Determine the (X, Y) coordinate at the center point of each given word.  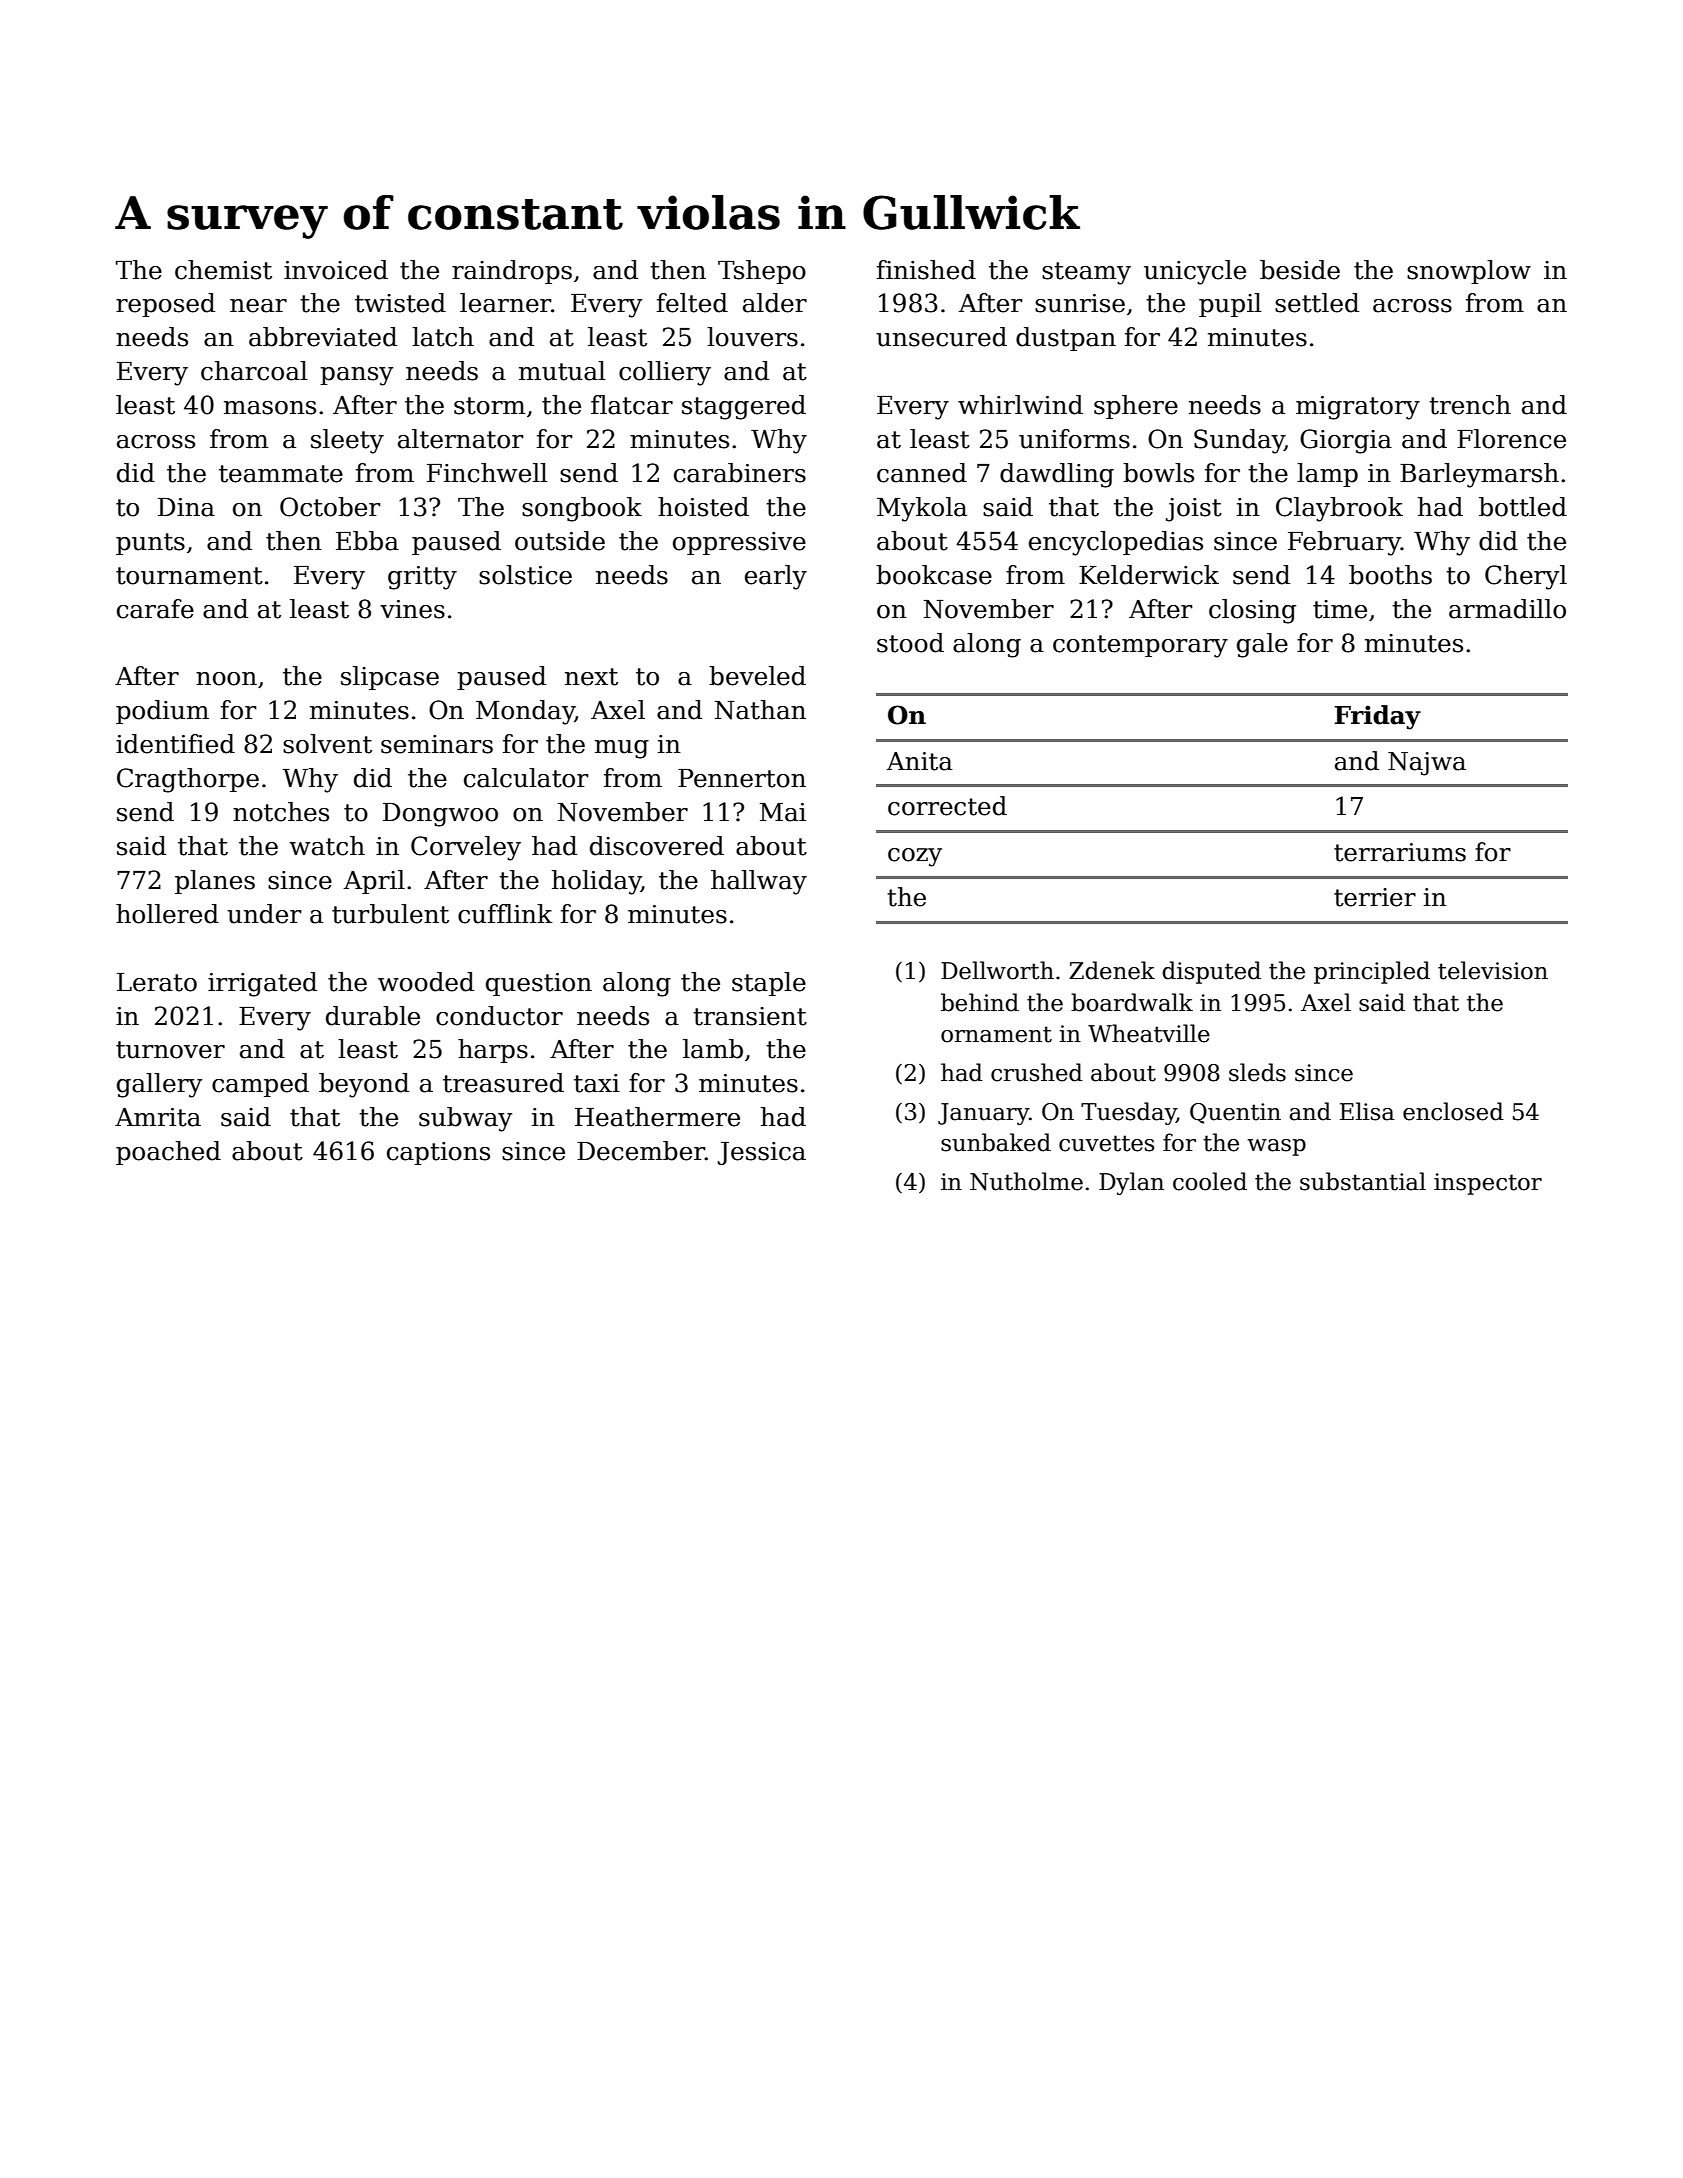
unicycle (1195, 272)
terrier (1375, 897)
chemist (223, 270)
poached (168, 1153)
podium (162, 712)
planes (215, 882)
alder (775, 303)
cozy (915, 857)
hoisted (703, 507)
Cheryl (1526, 577)
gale (1262, 645)
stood (910, 643)
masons (270, 408)
